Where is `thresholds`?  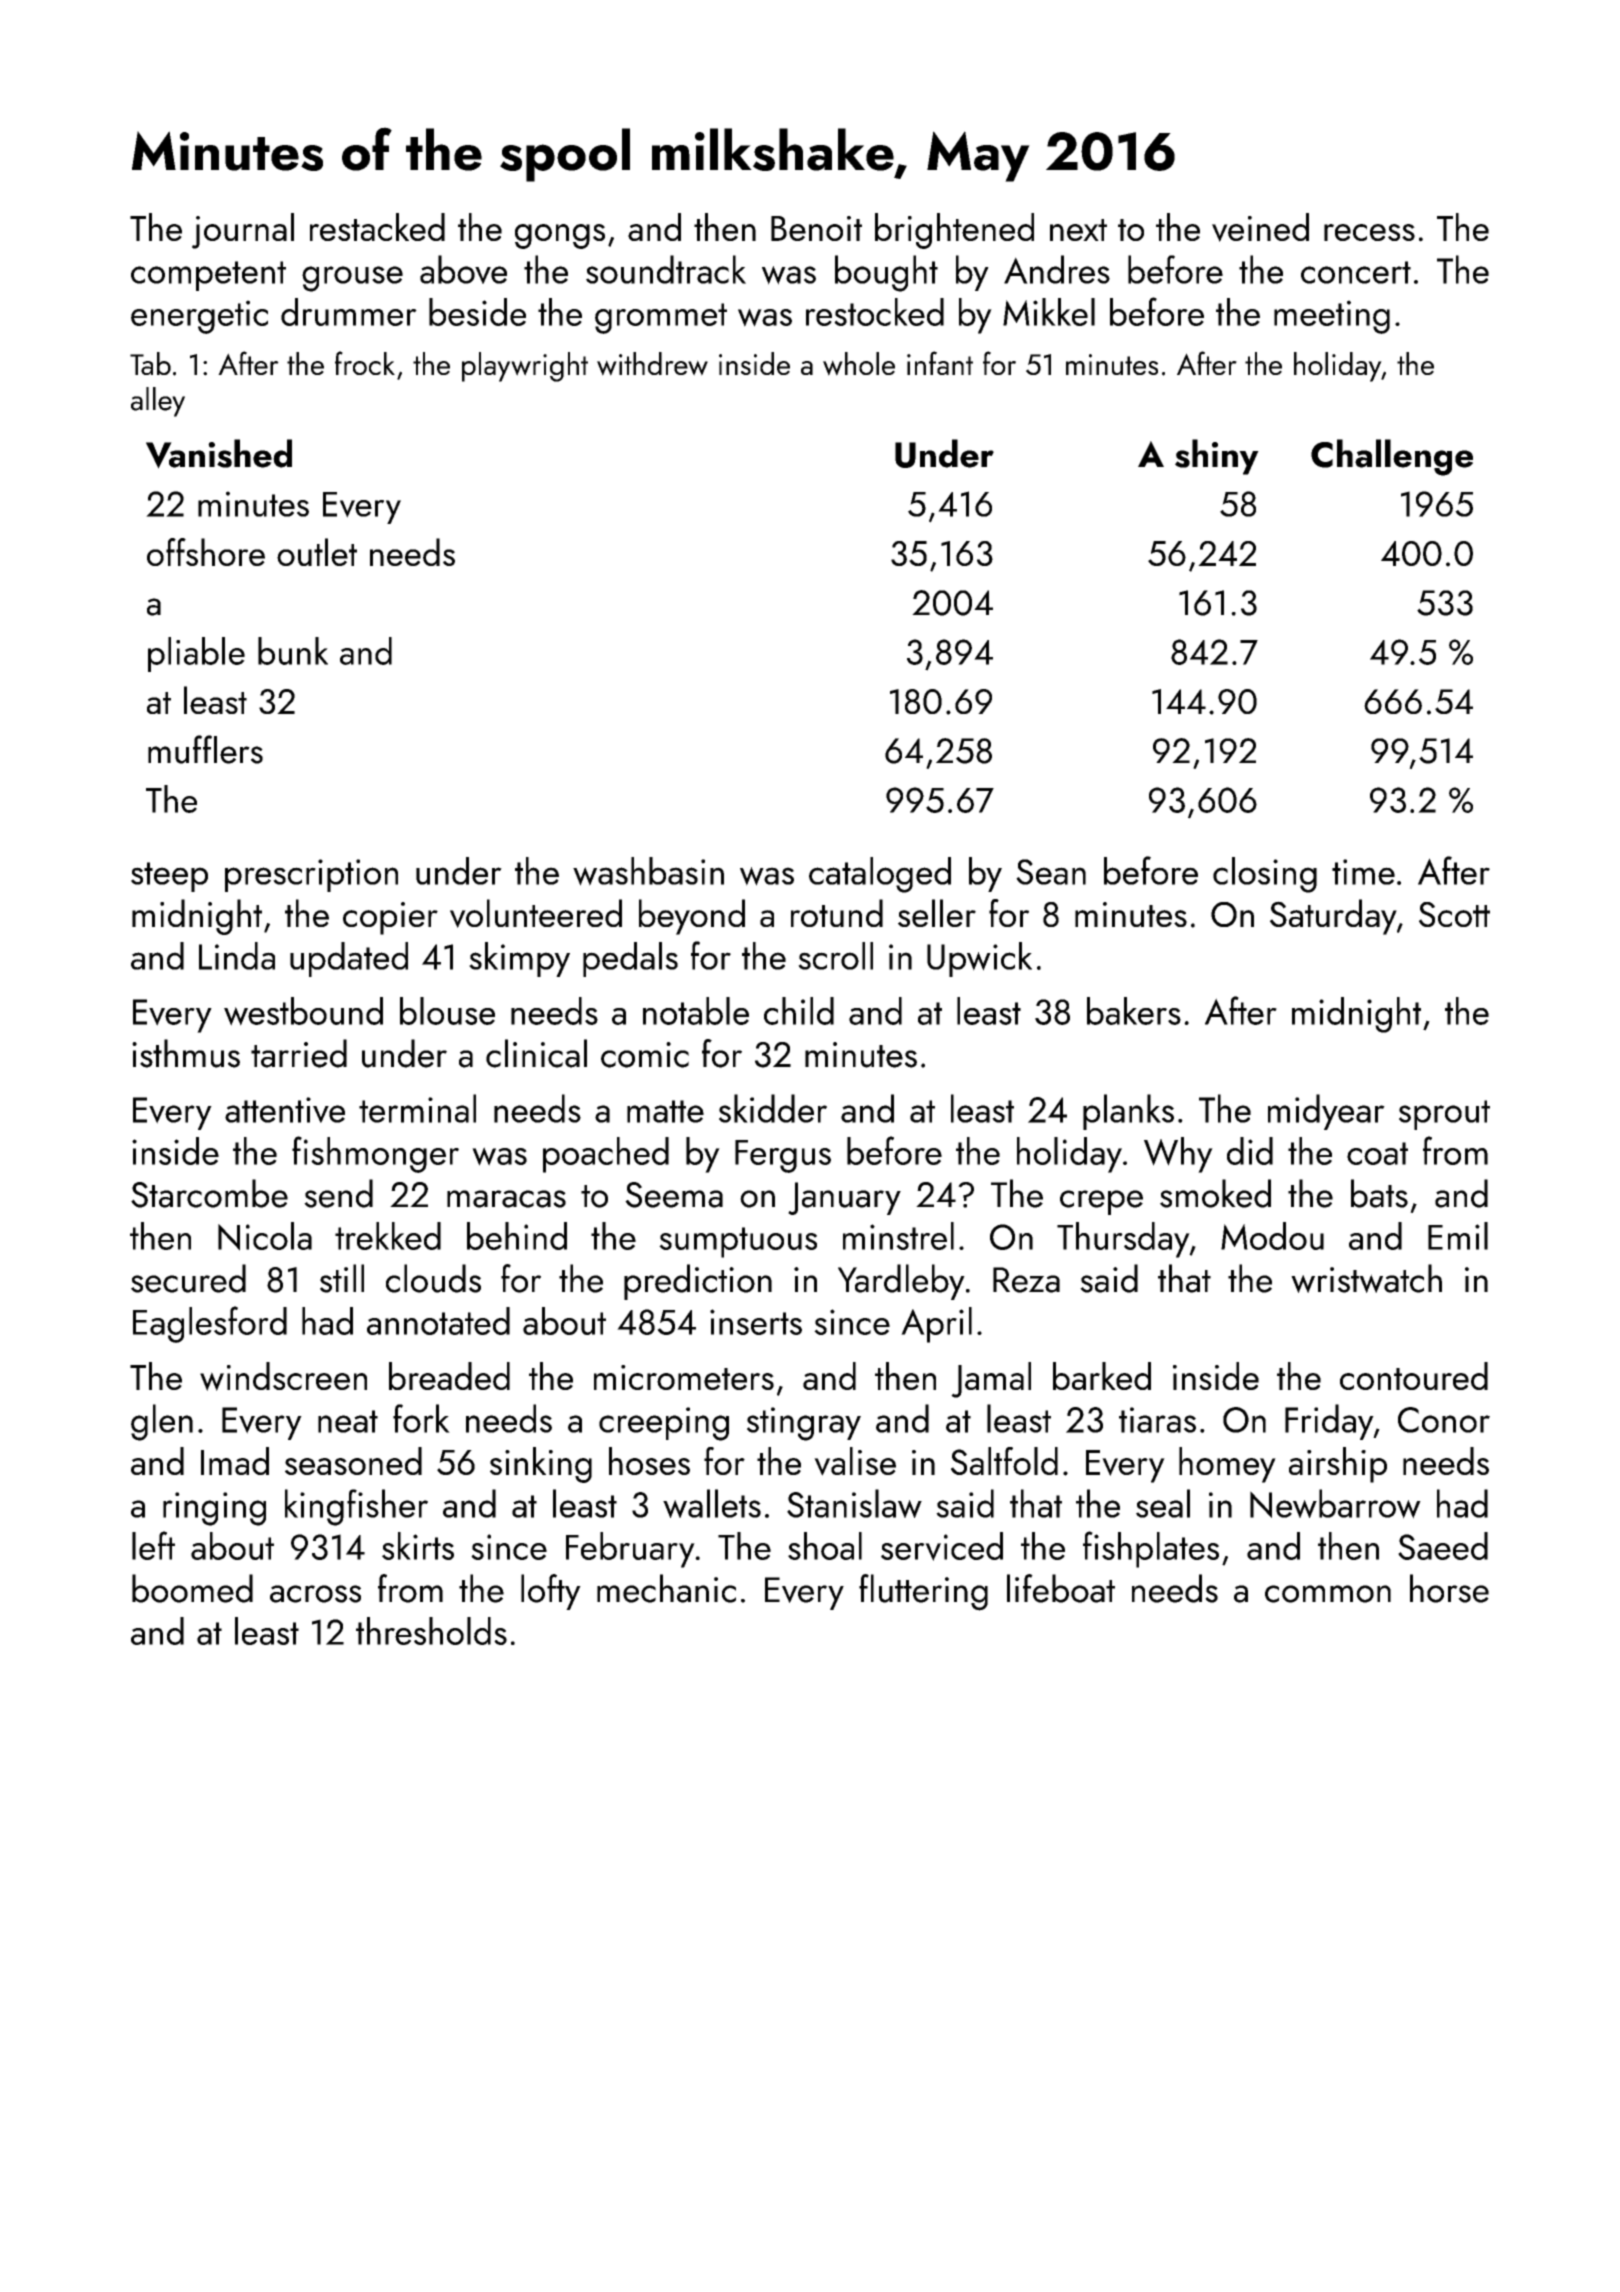
thresholds is located at coordinates (431, 1631).
